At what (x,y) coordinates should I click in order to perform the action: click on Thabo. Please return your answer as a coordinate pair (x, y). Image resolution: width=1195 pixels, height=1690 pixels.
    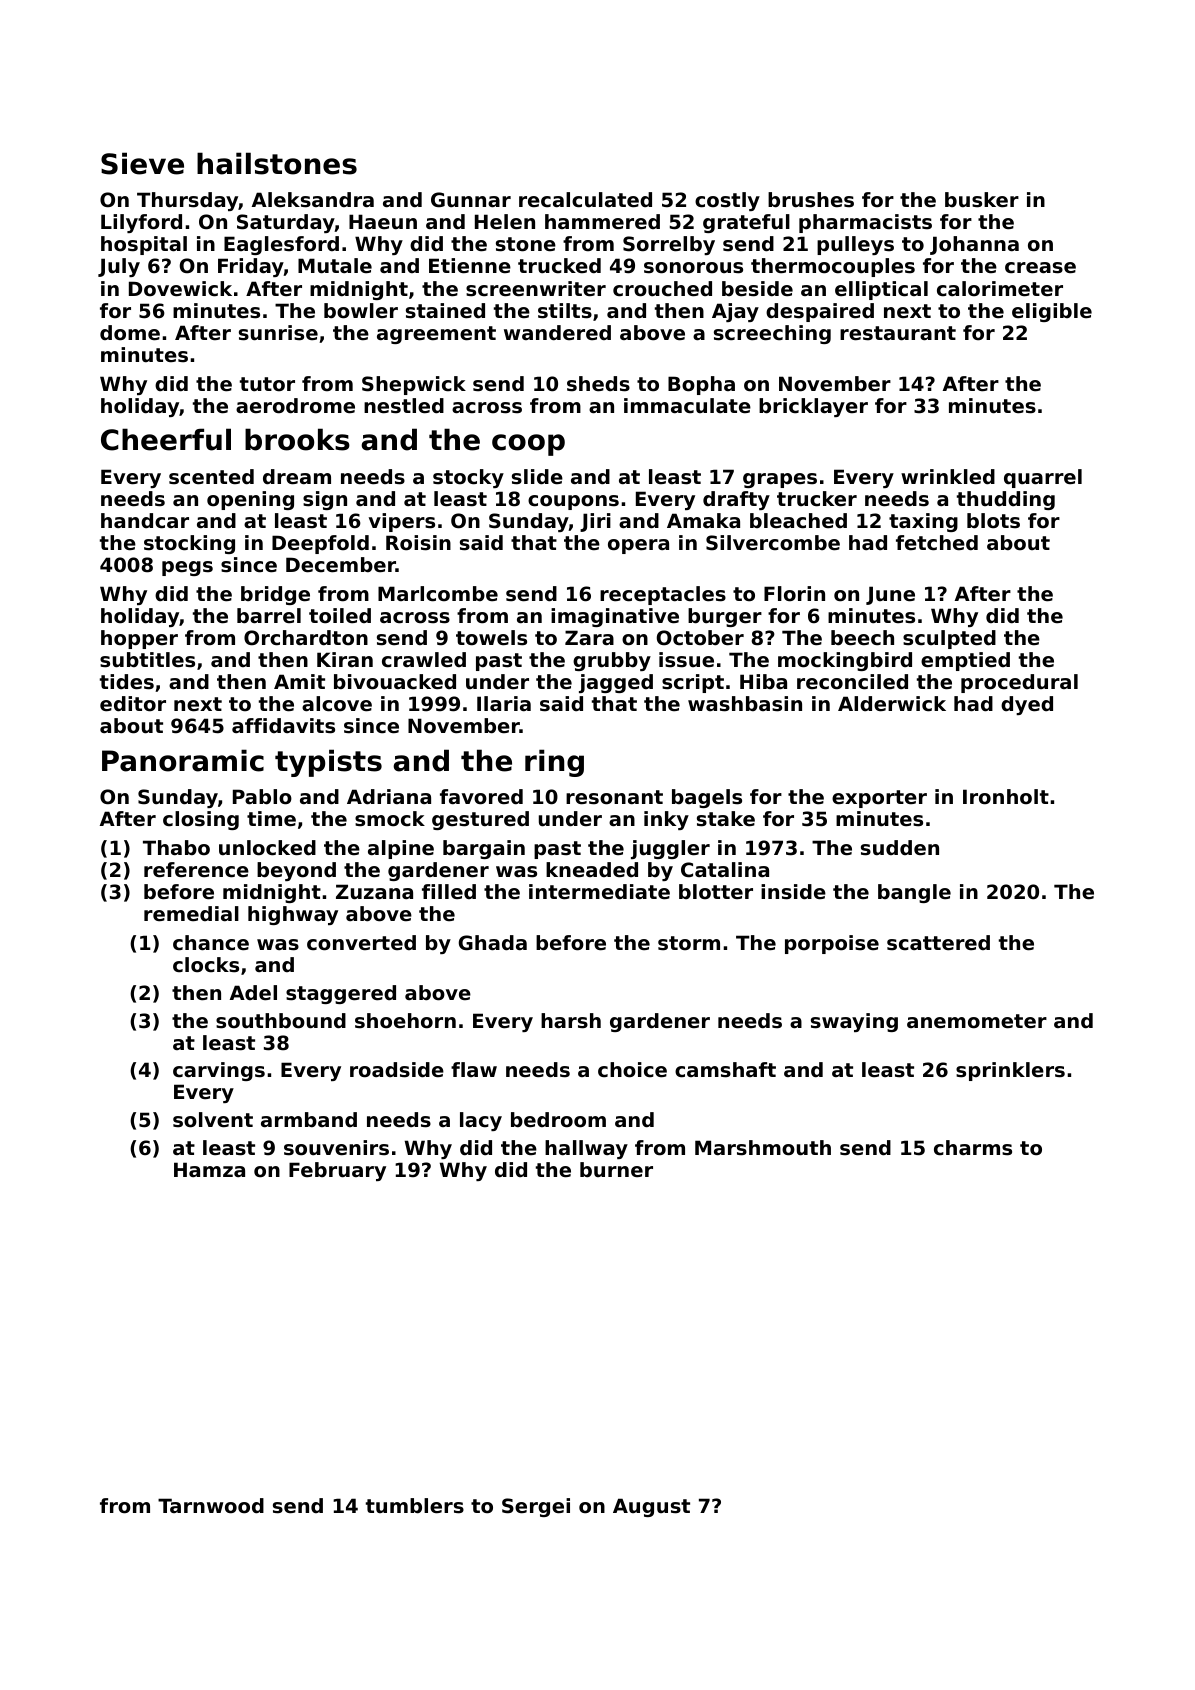
    Looking at the image, I should click on (176, 848).
